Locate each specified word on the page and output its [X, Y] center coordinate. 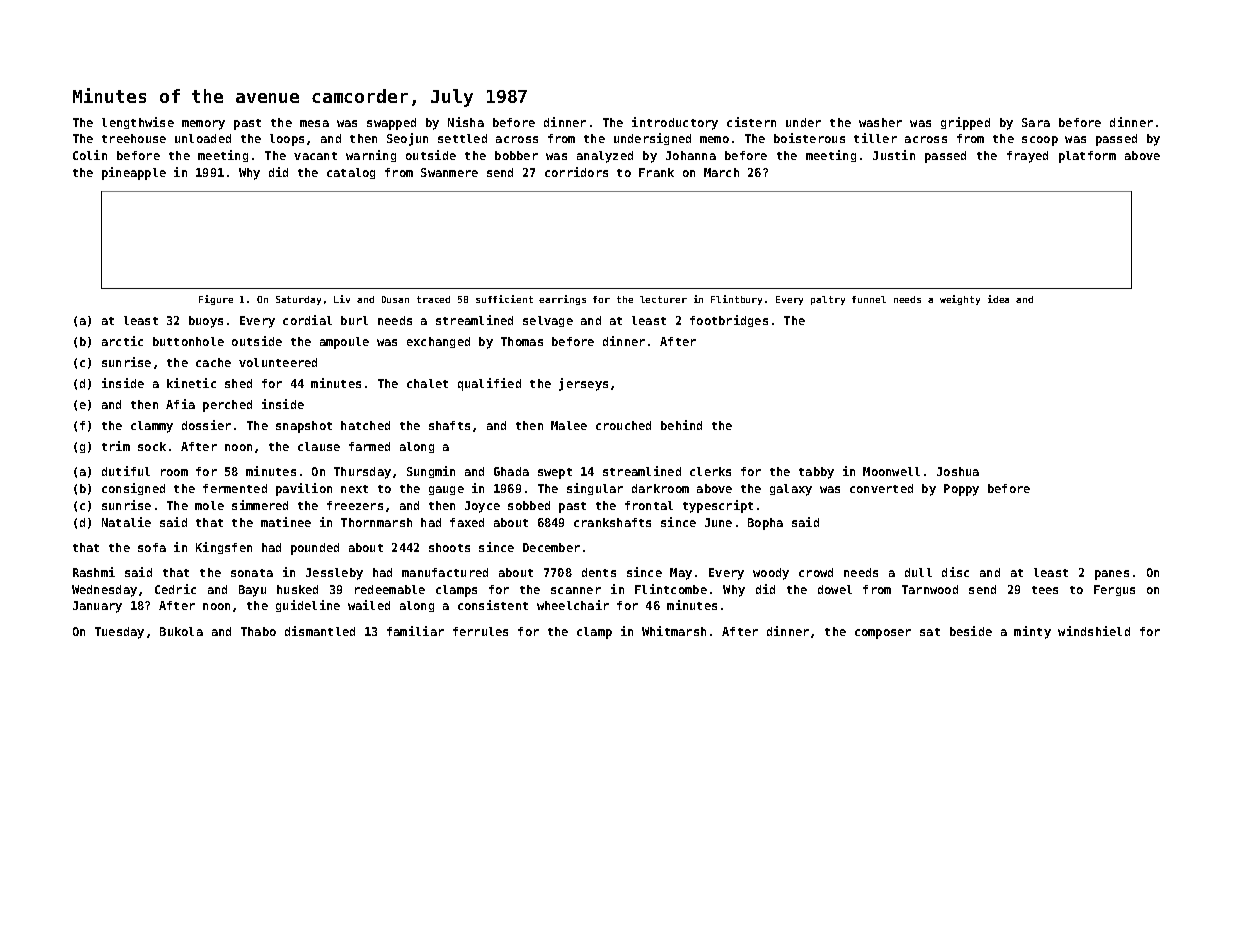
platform [1087, 157]
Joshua [958, 471]
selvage [548, 321]
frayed [1027, 157]
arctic [122, 341]
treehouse [134, 138]
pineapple [134, 173]
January [97, 607]
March [721, 172]
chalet [427, 383]
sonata [252, 573]
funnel [869, 299]
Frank [656, 172]
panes [1112, 575]
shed [238, 383]
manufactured [445, 572]
